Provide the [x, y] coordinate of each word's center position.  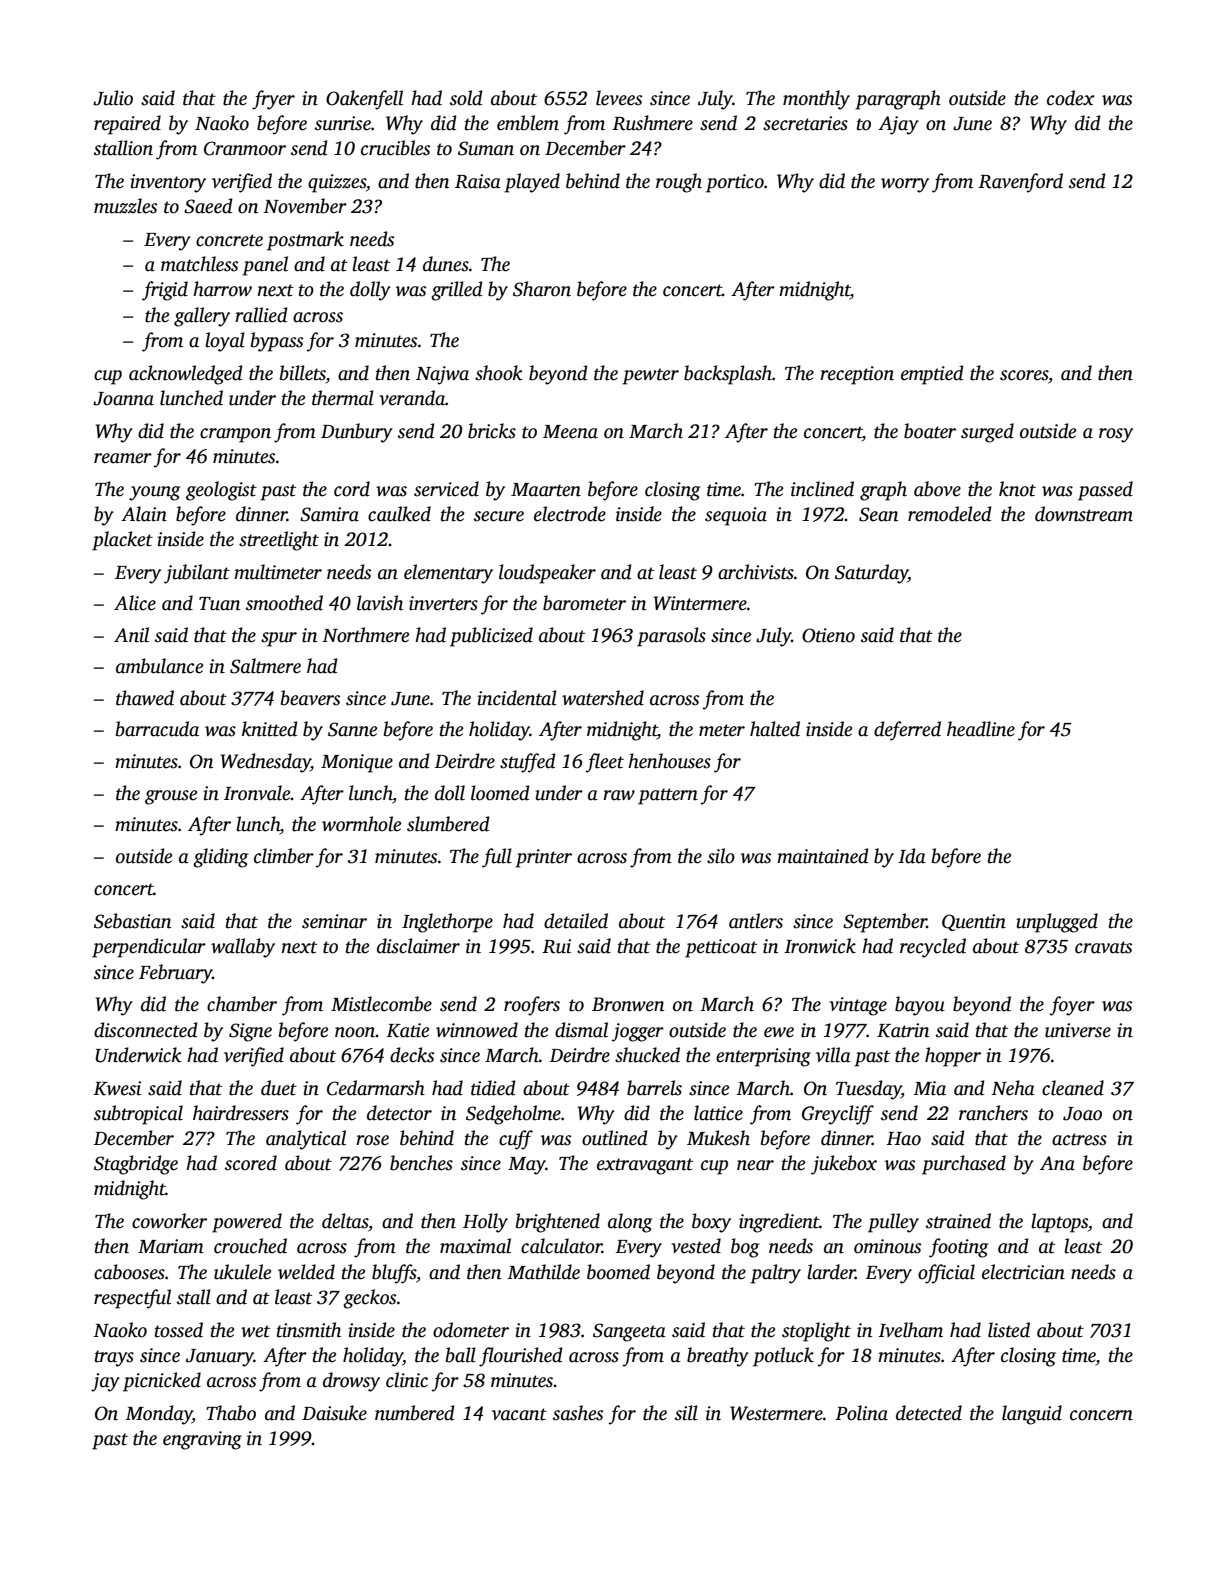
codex [1070, 98]
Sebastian [132, 921]
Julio [113, 98]
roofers [532, 1006]
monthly [816, 100]
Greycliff [838, 1115]
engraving [202, 1440]
